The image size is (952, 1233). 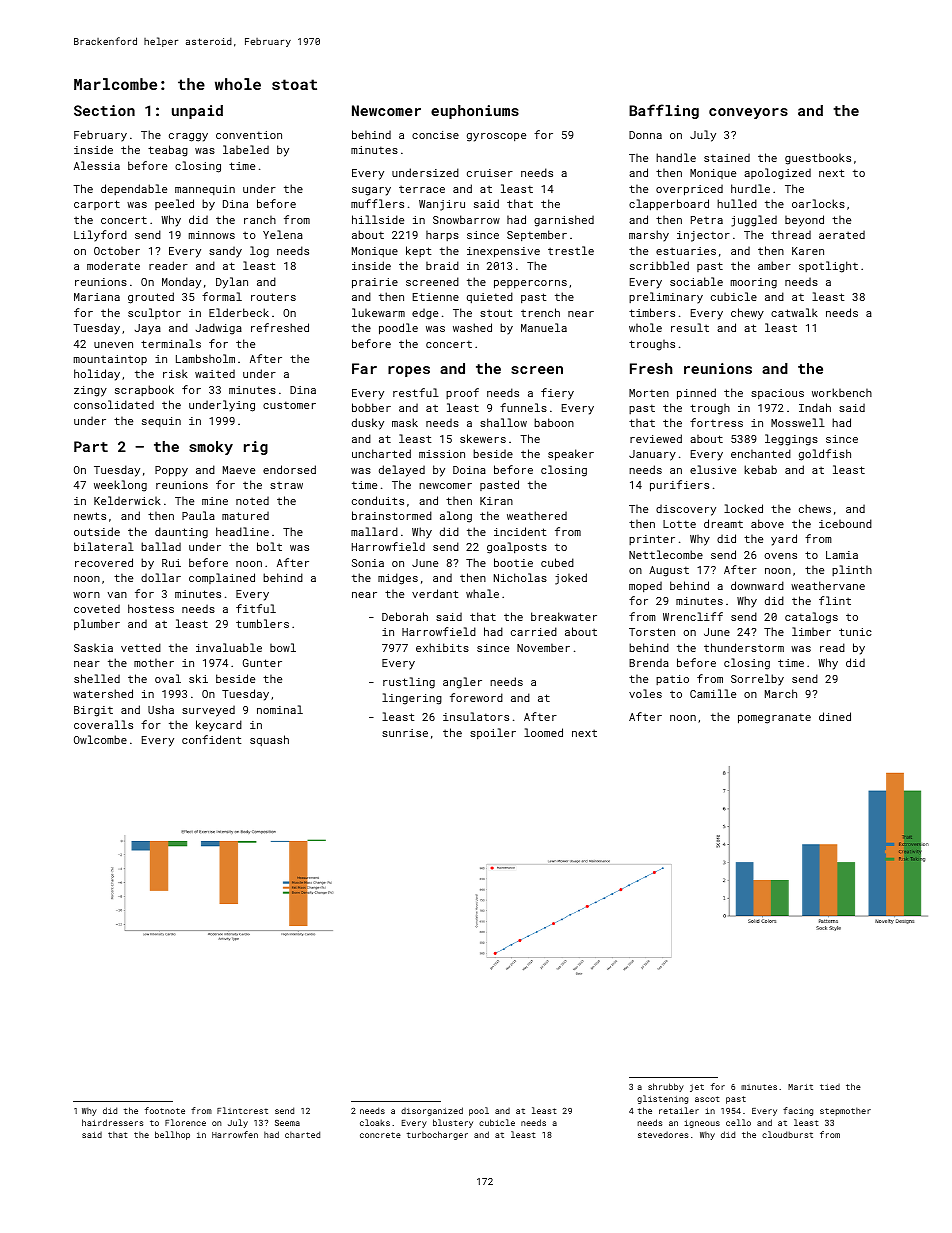 I want to click on unpaid, so click(x=197, y=112).
